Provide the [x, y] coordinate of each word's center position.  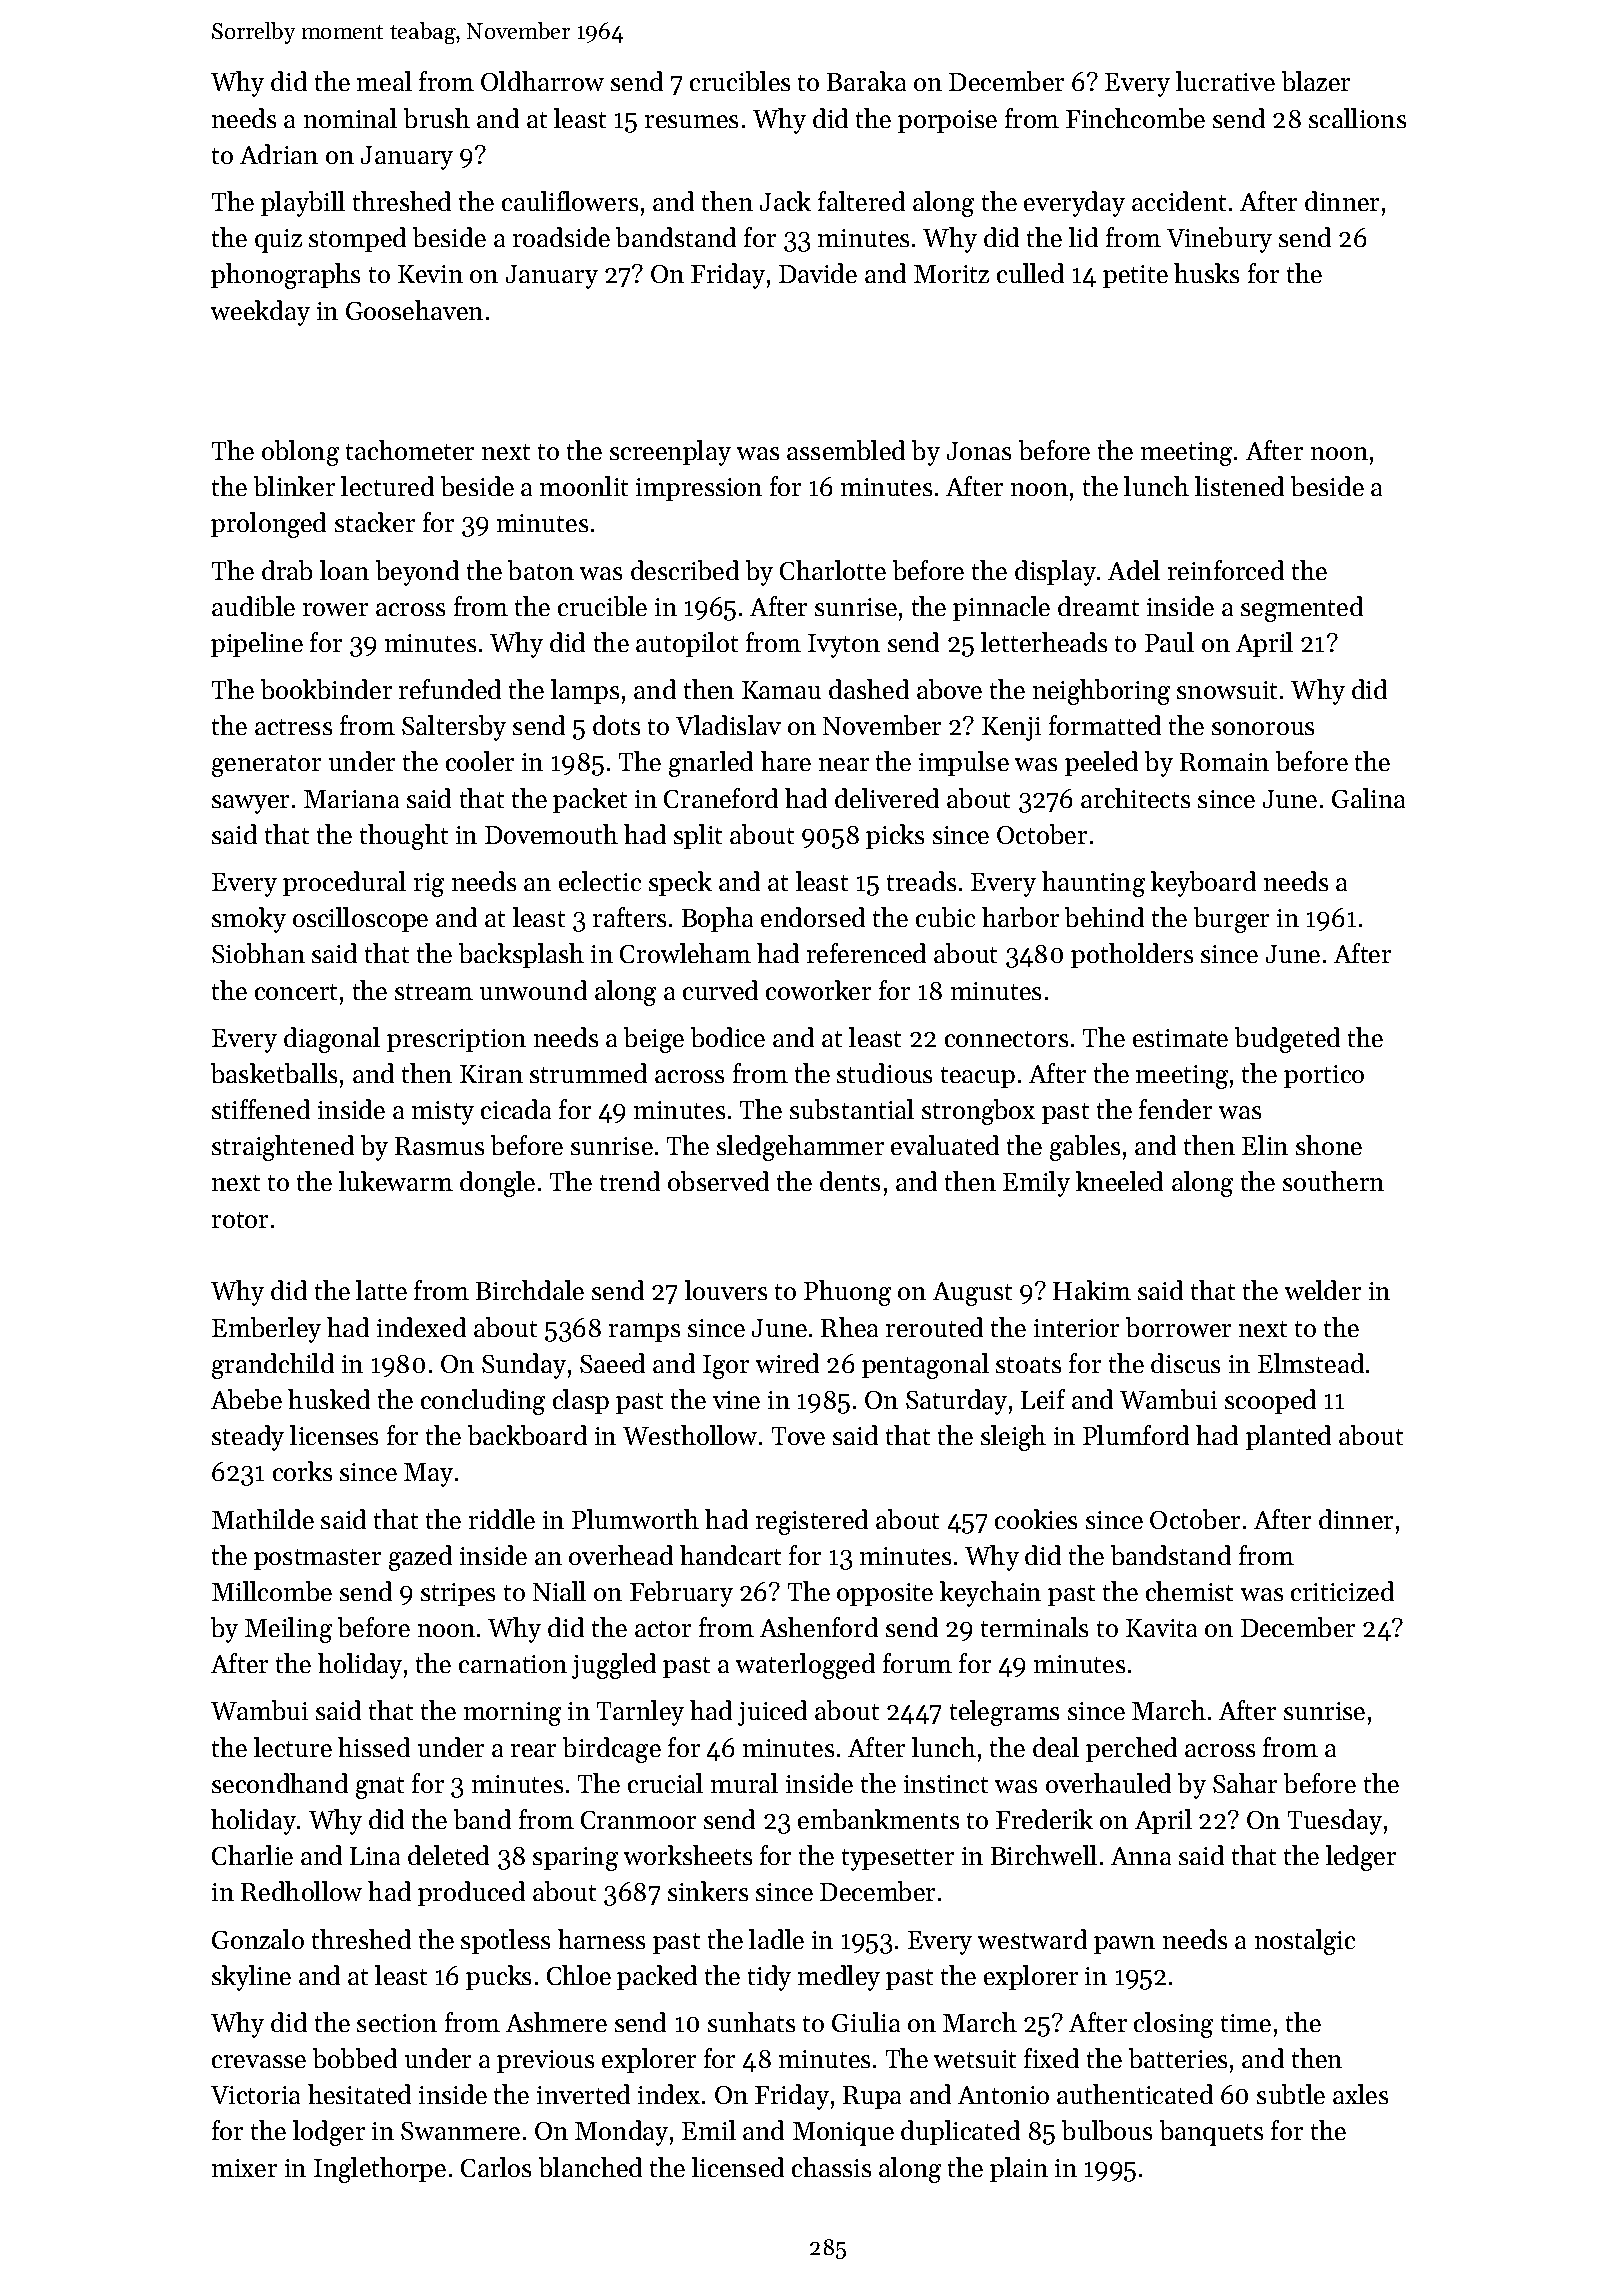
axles [1360, 2094]
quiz [278, 241]
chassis [831, 2167]
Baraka [866, 81]
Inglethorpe [380, 2170]
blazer [1316, 81]
